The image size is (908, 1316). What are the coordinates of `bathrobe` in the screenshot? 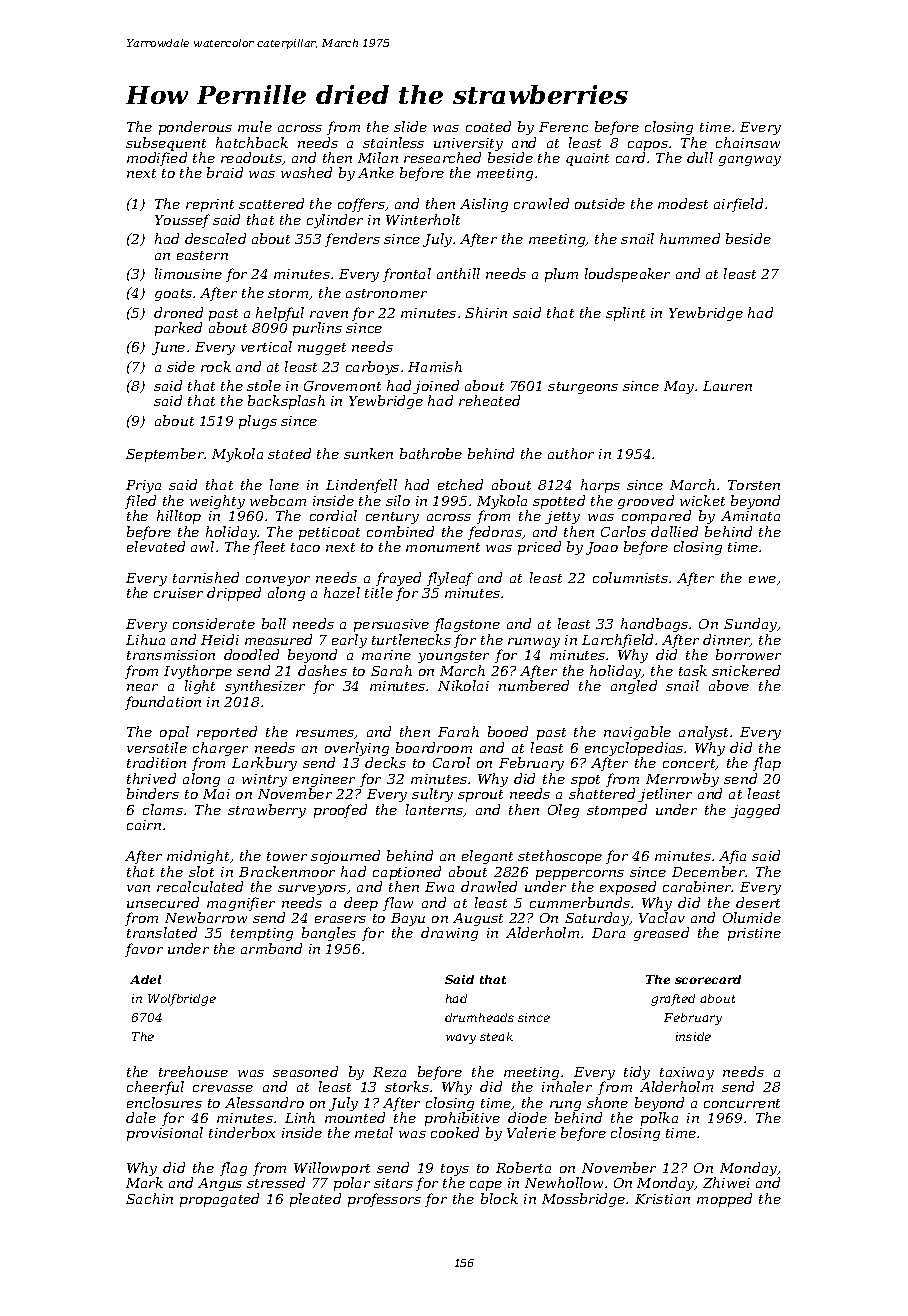 It's located at (431, 453).
